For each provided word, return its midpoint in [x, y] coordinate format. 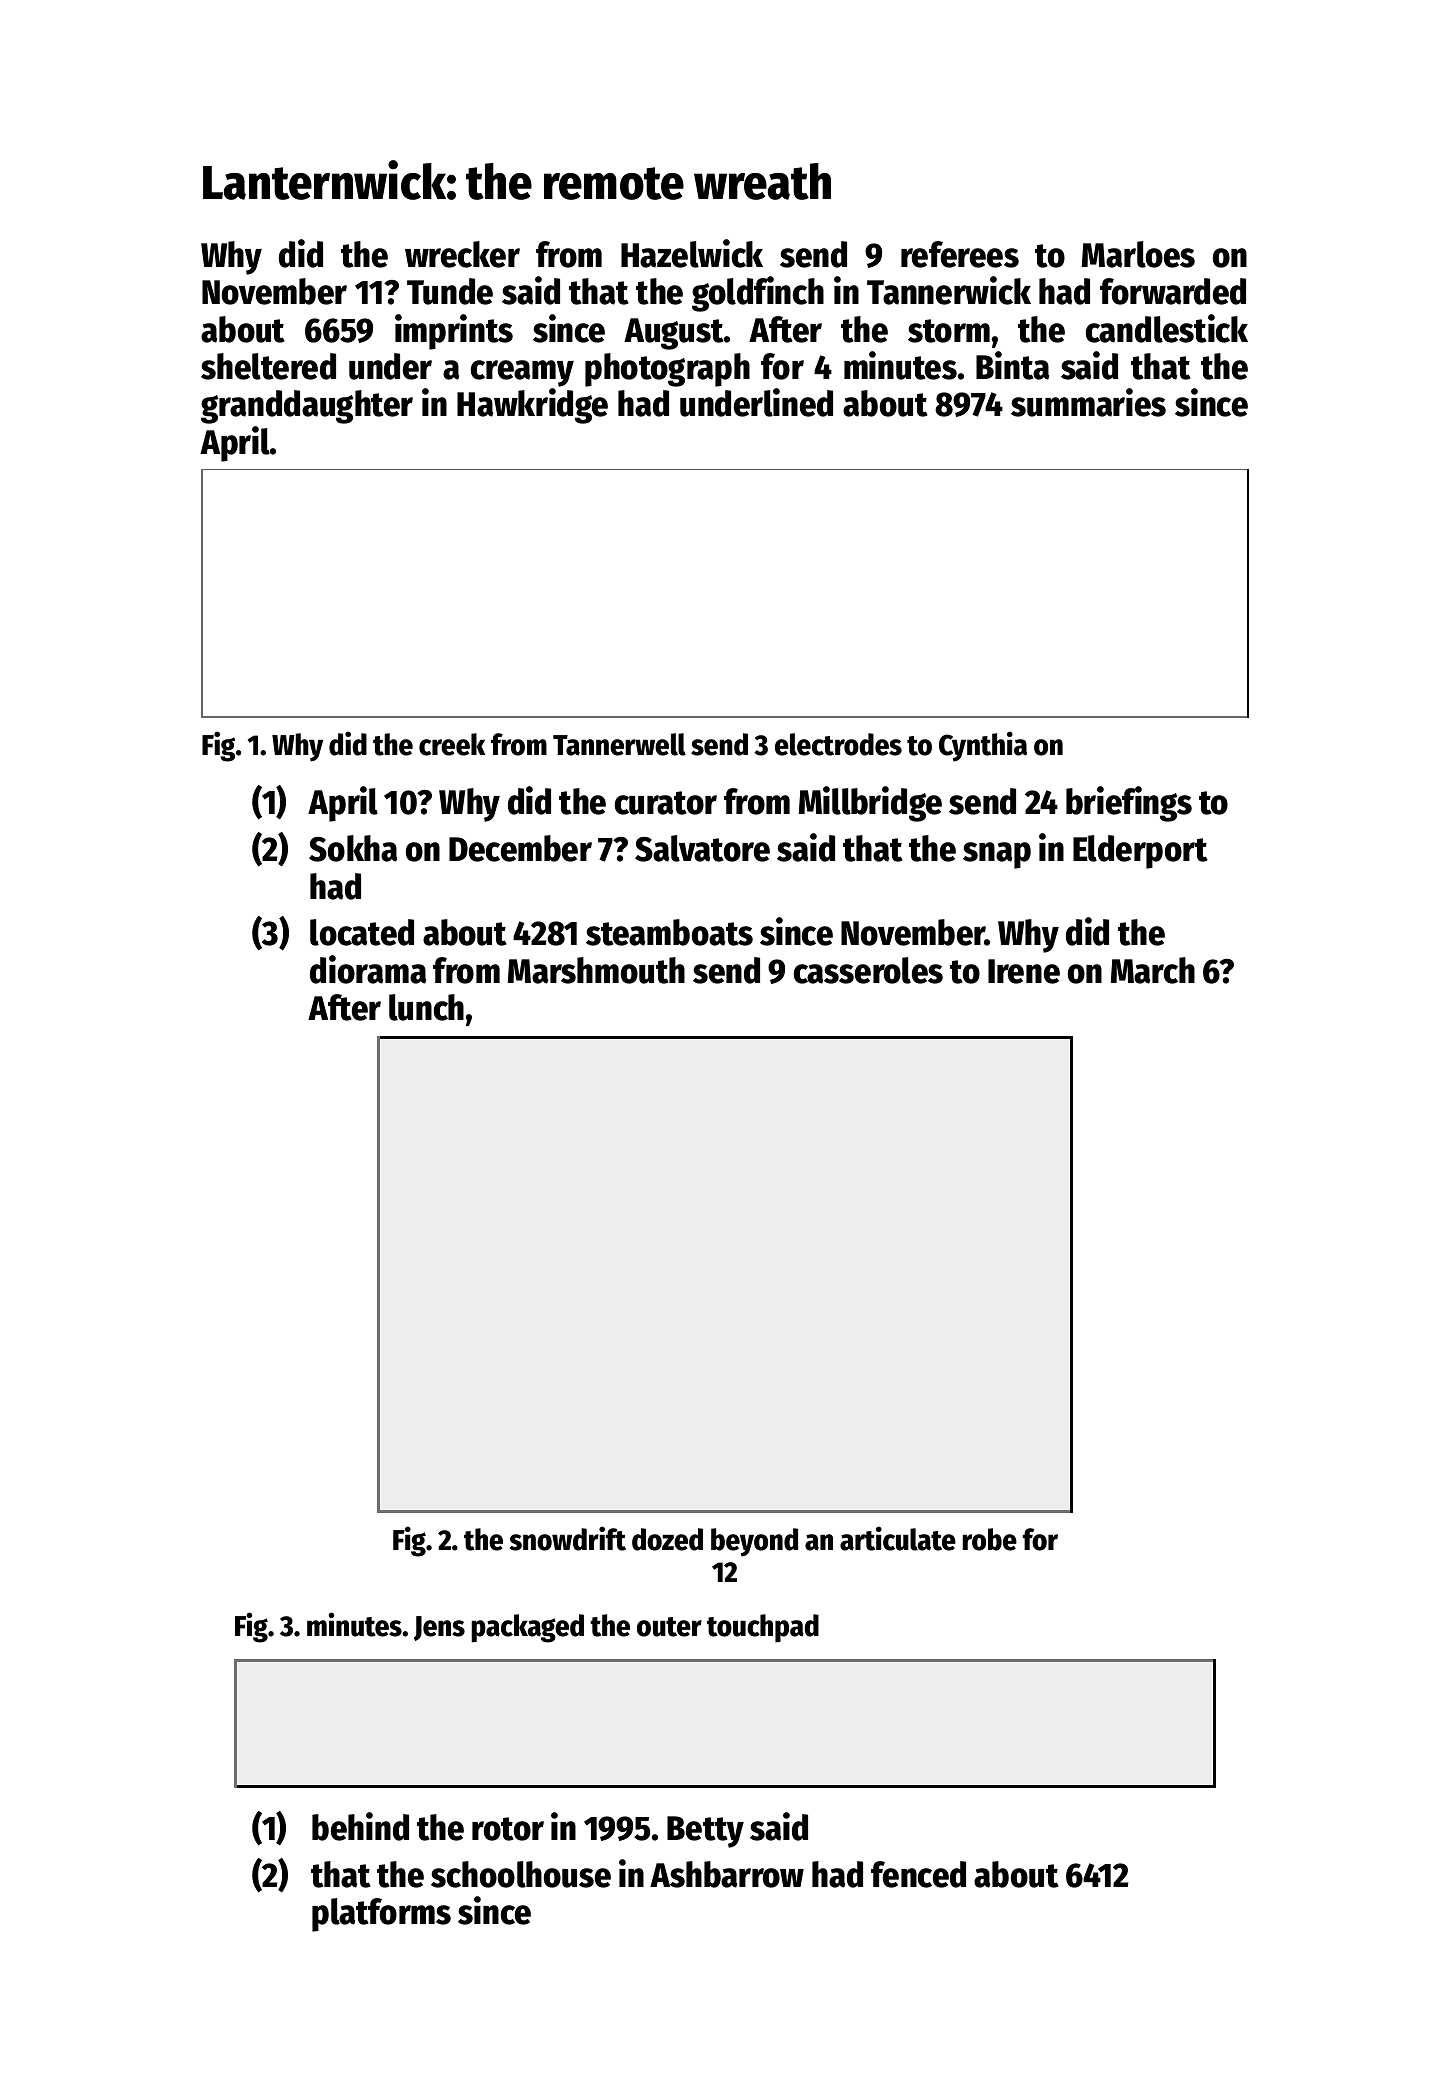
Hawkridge [532, 406]
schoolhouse [521, 1874]
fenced [918, 1874]
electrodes [838, 744]
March [1152, 970]
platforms [381, 1915]
